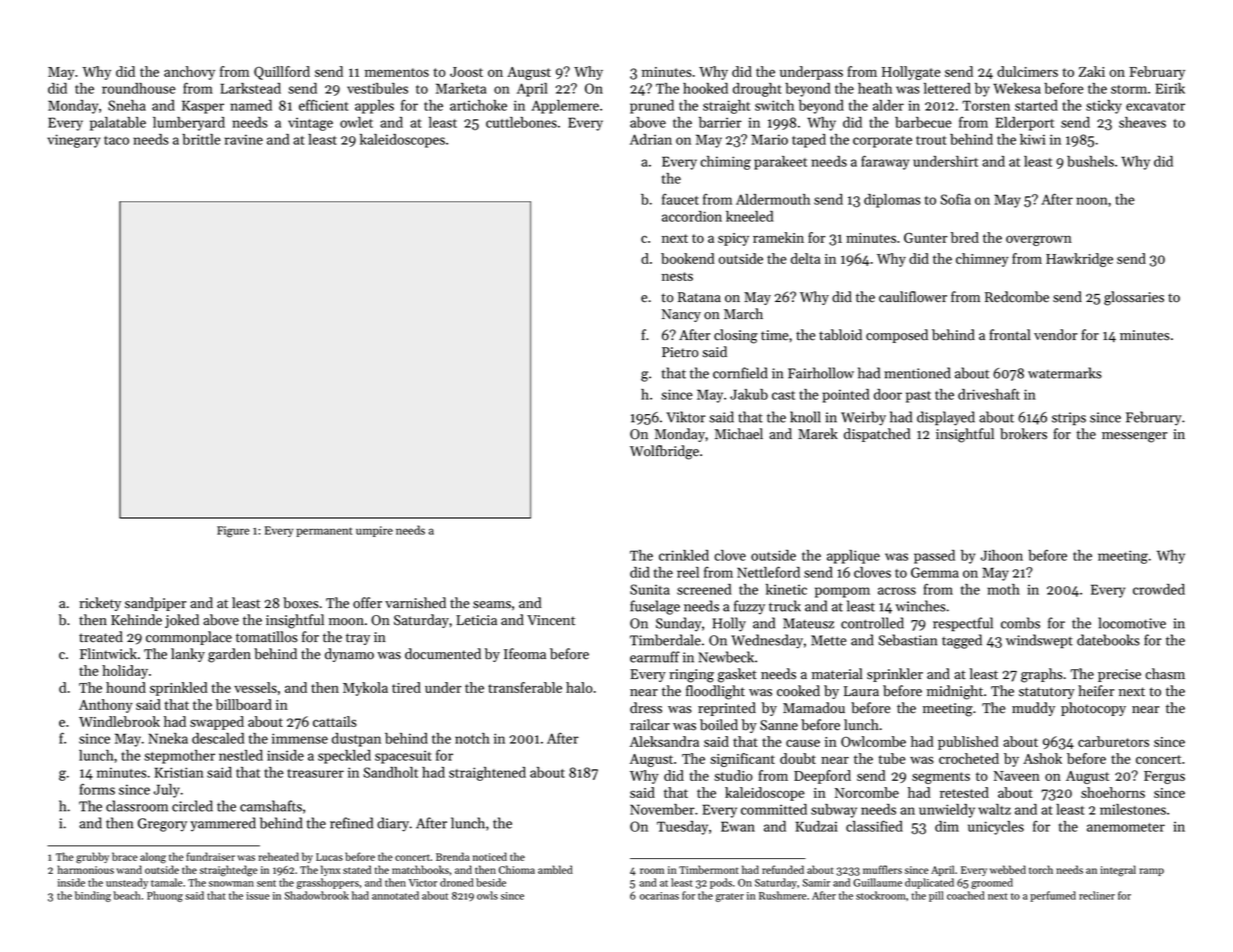  What do you see at coordinates (1159, 589) in the screenshot?
I see `crowded` at bounding box center [1159, 589].
